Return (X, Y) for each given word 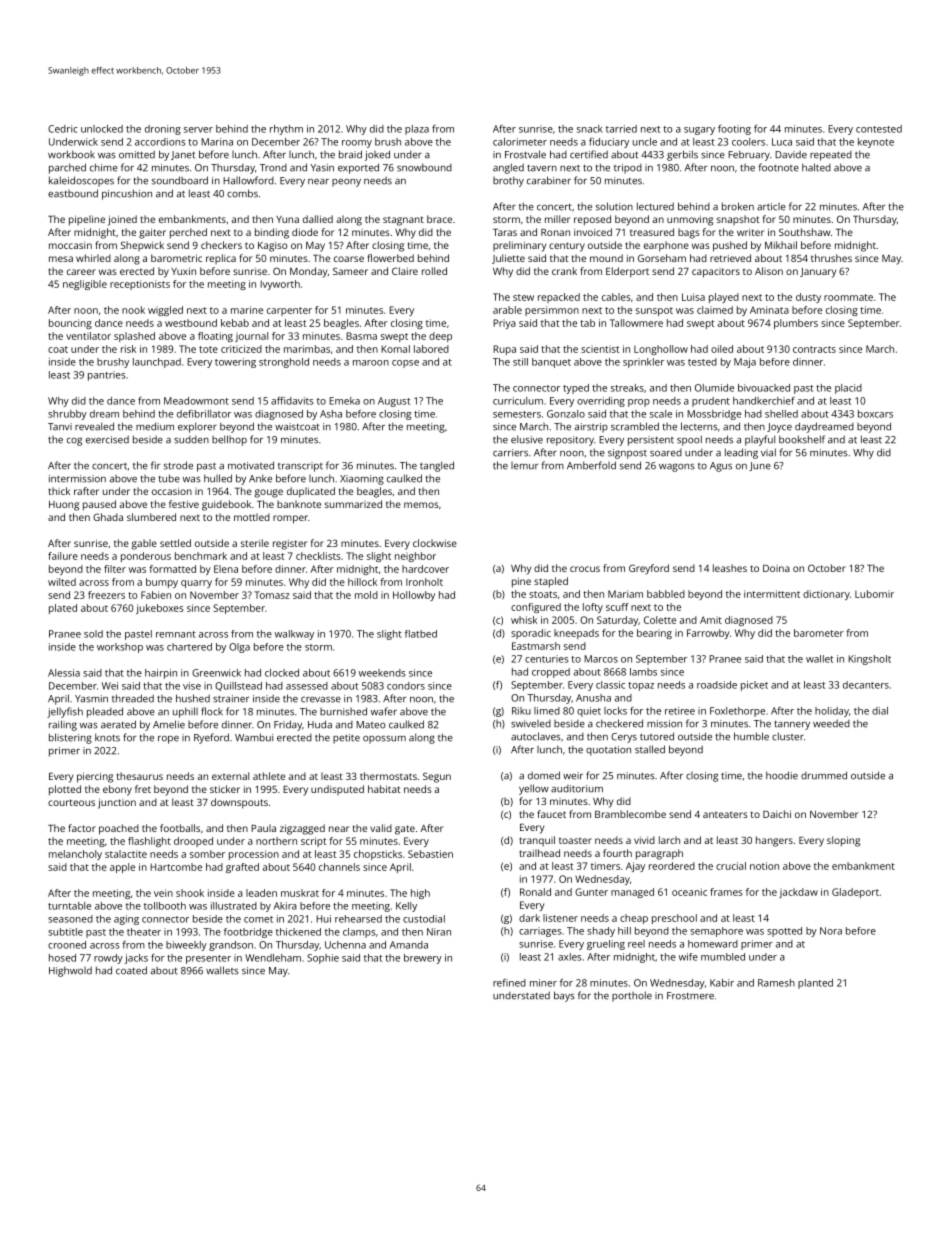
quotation (608, 751)
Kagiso (272, 247)
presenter (208, 959)
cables (616, 297)
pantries (106, 376)
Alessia (64, 673)
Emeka (344, 401)
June (760, 466)
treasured (652, 232)
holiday (832, 712)
